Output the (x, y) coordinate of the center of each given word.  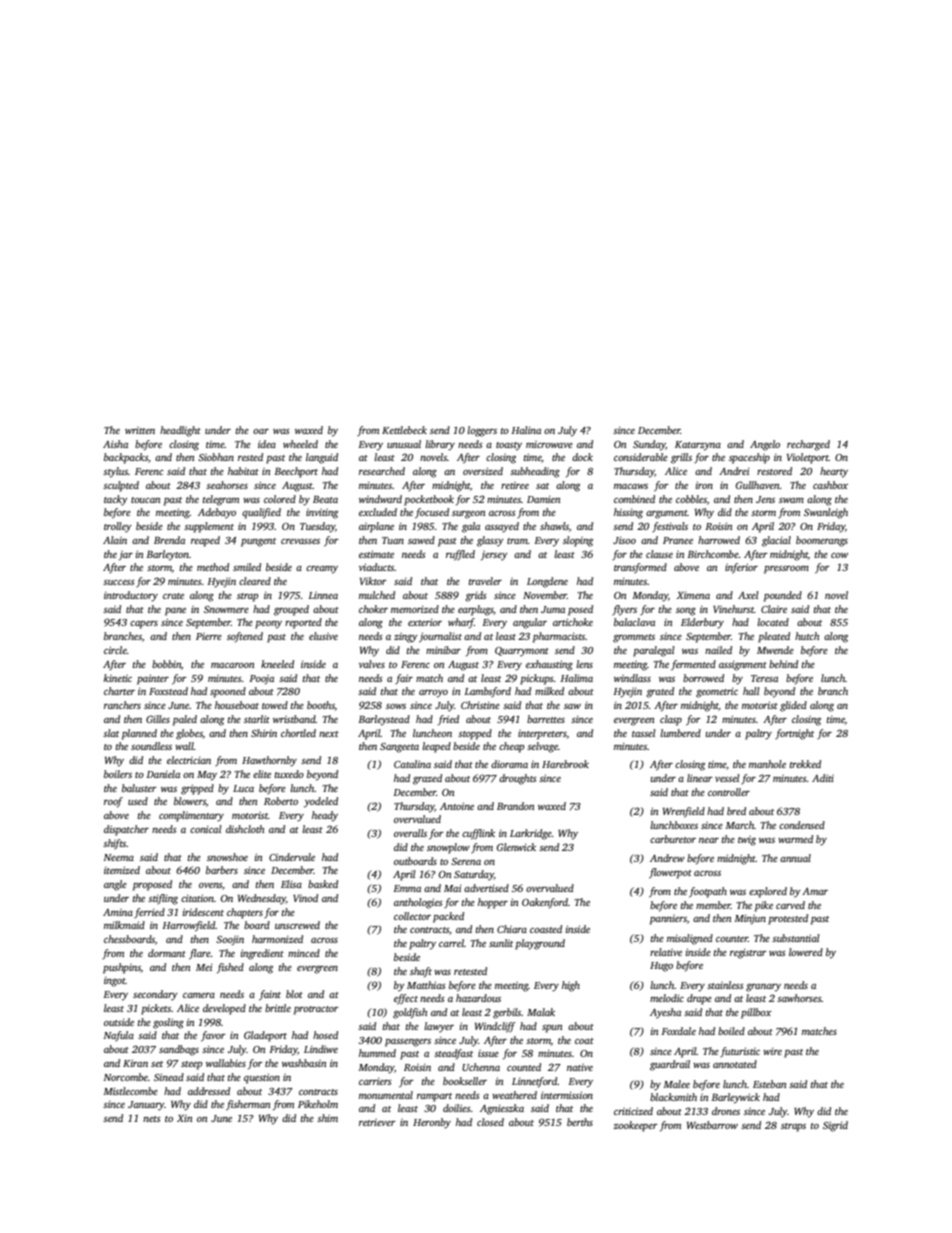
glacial (776, 541)
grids (476, 596)
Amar (815, 891)
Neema (118, 857)
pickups (537, 679)
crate (173, 596)
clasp (671, 720)
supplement (209, 527)
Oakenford (545, 903)
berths (580, 1122)
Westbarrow (712, 1125)
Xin (184, 1118)
